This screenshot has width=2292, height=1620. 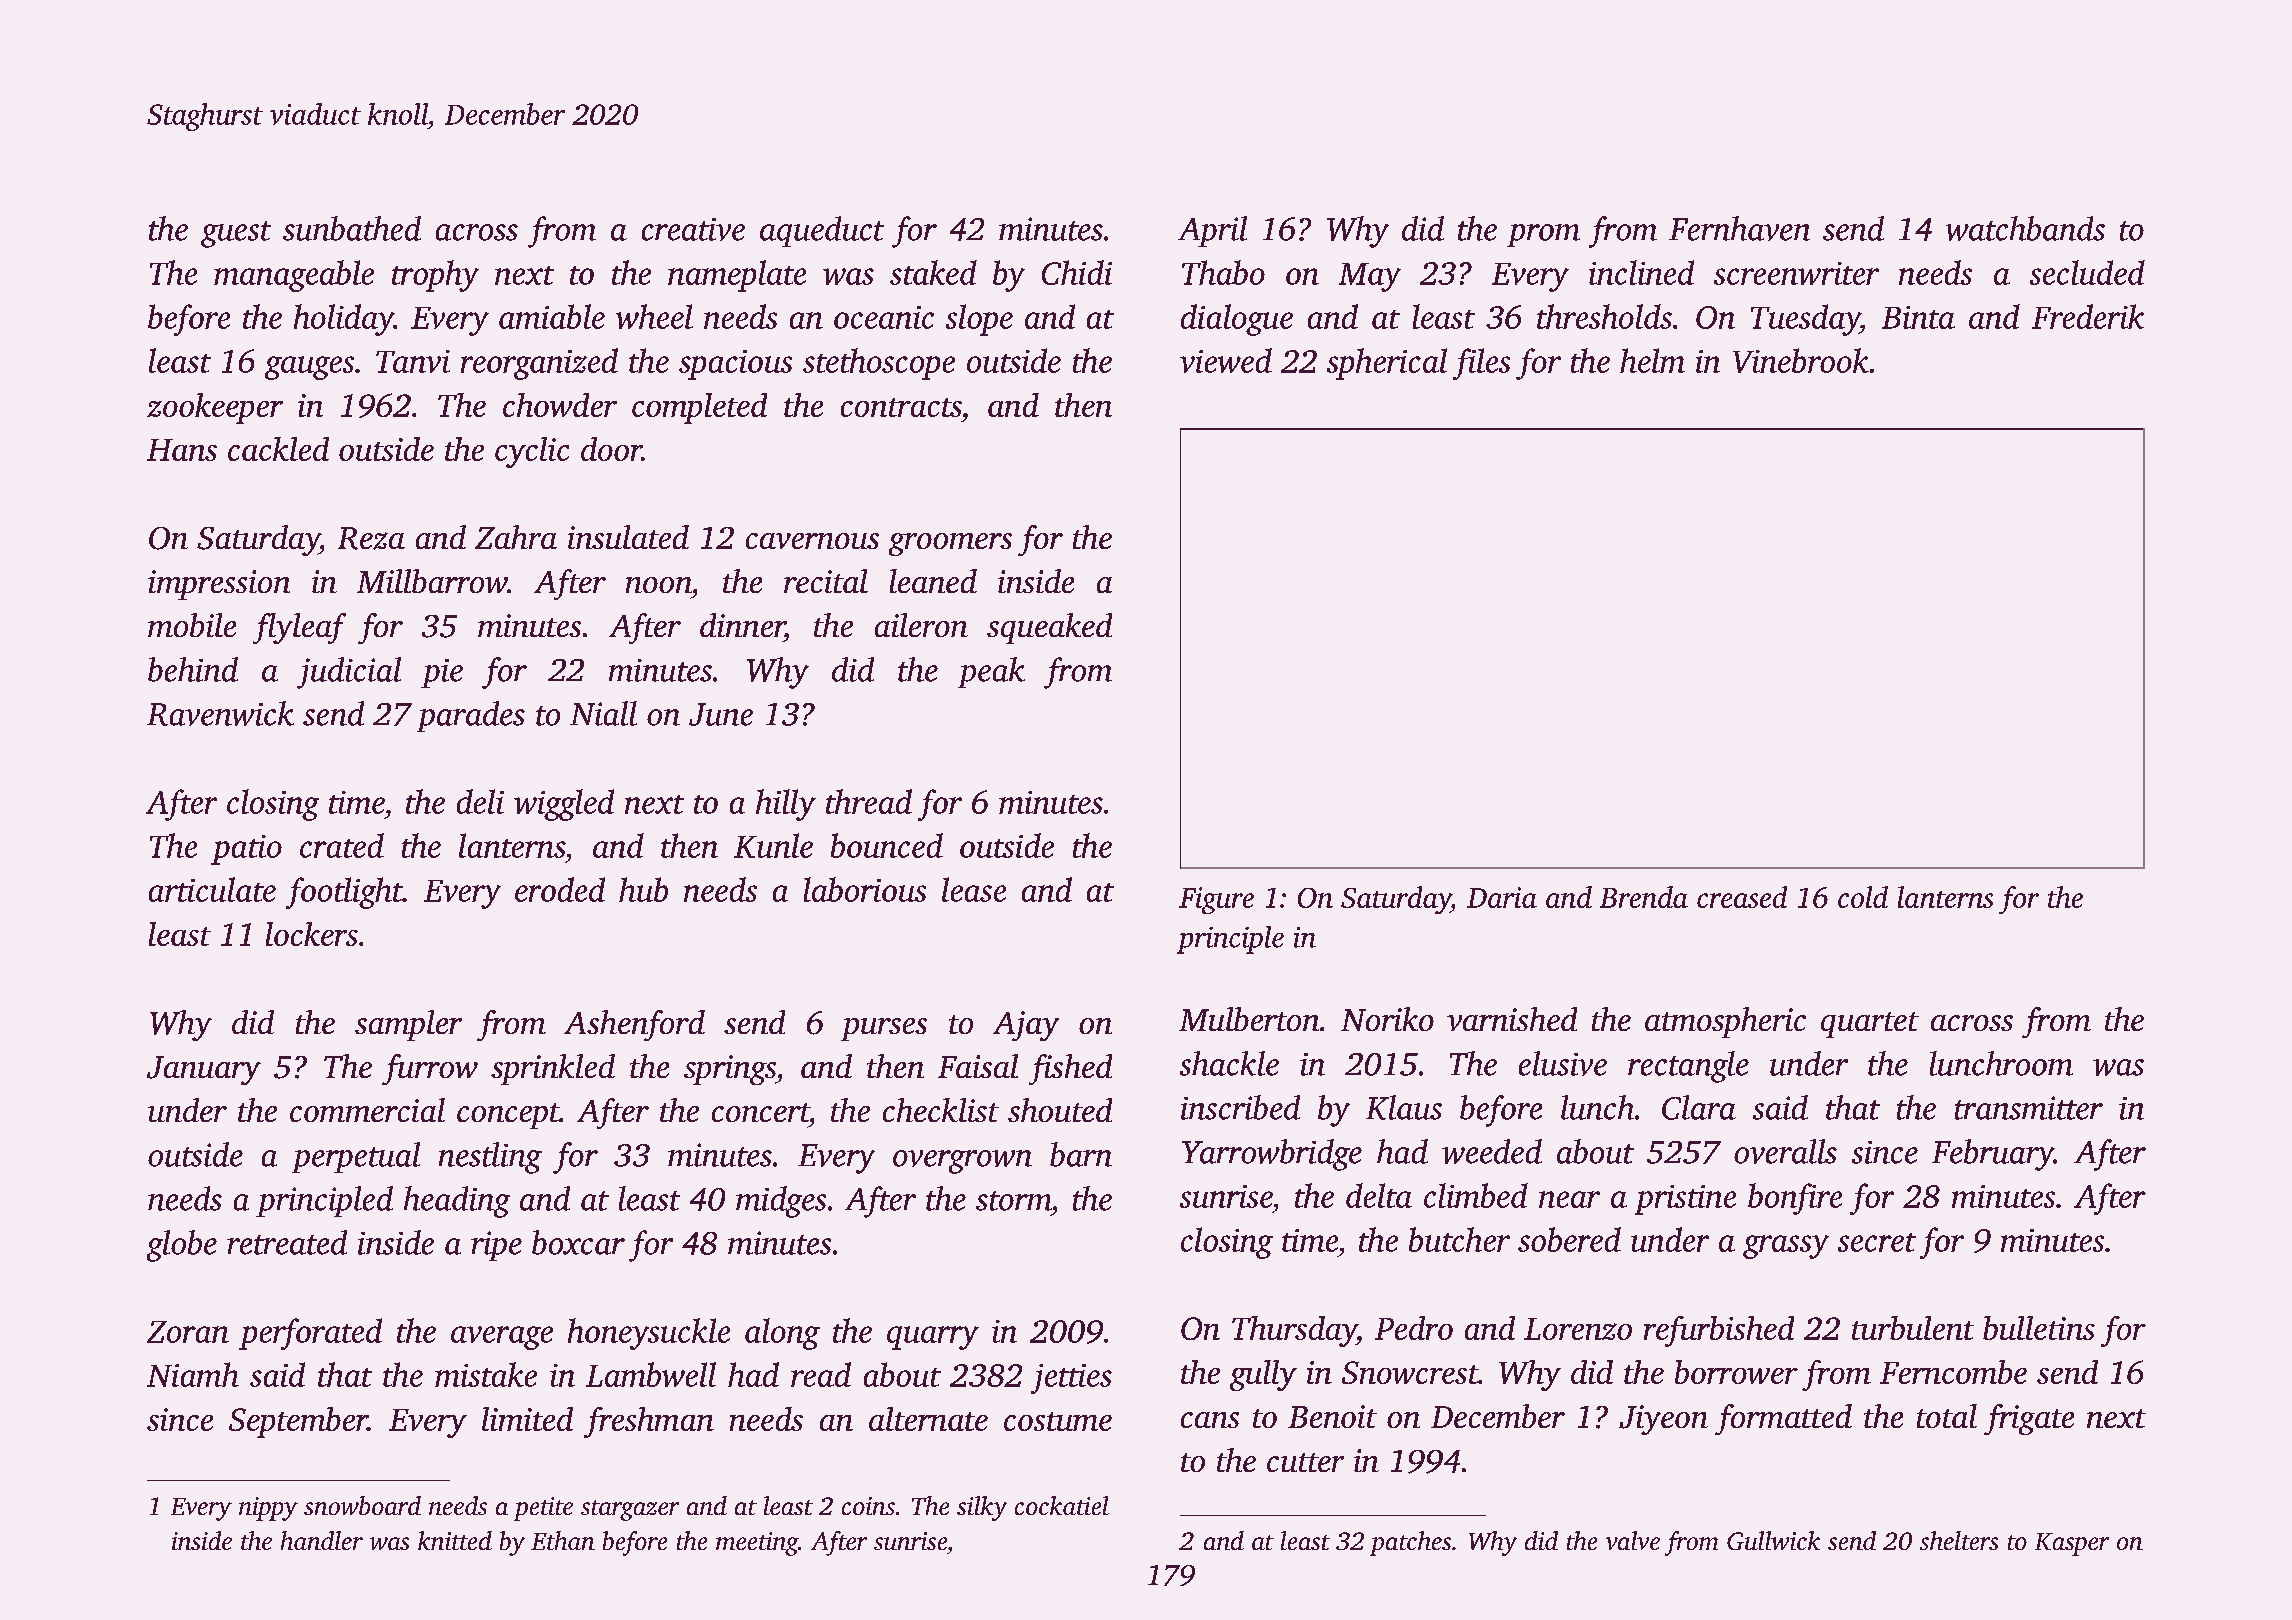 What do you see at coordinates (1226, 360) in the screenshot?
I see `viewed` at bounding box center [1226, 360].
